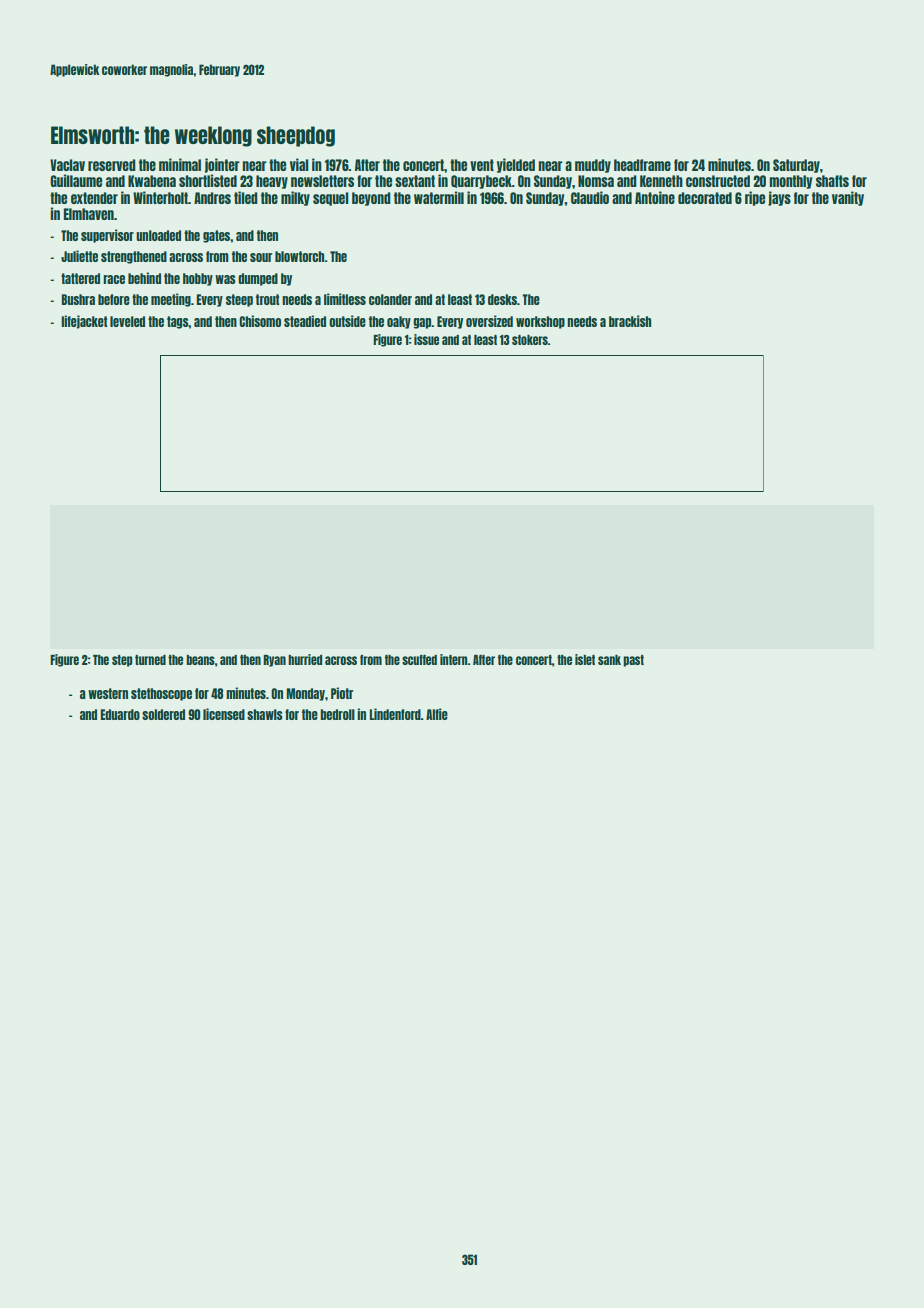  Describe the element at coordinates (347, 321) in the image. I see `outside` at that location.
